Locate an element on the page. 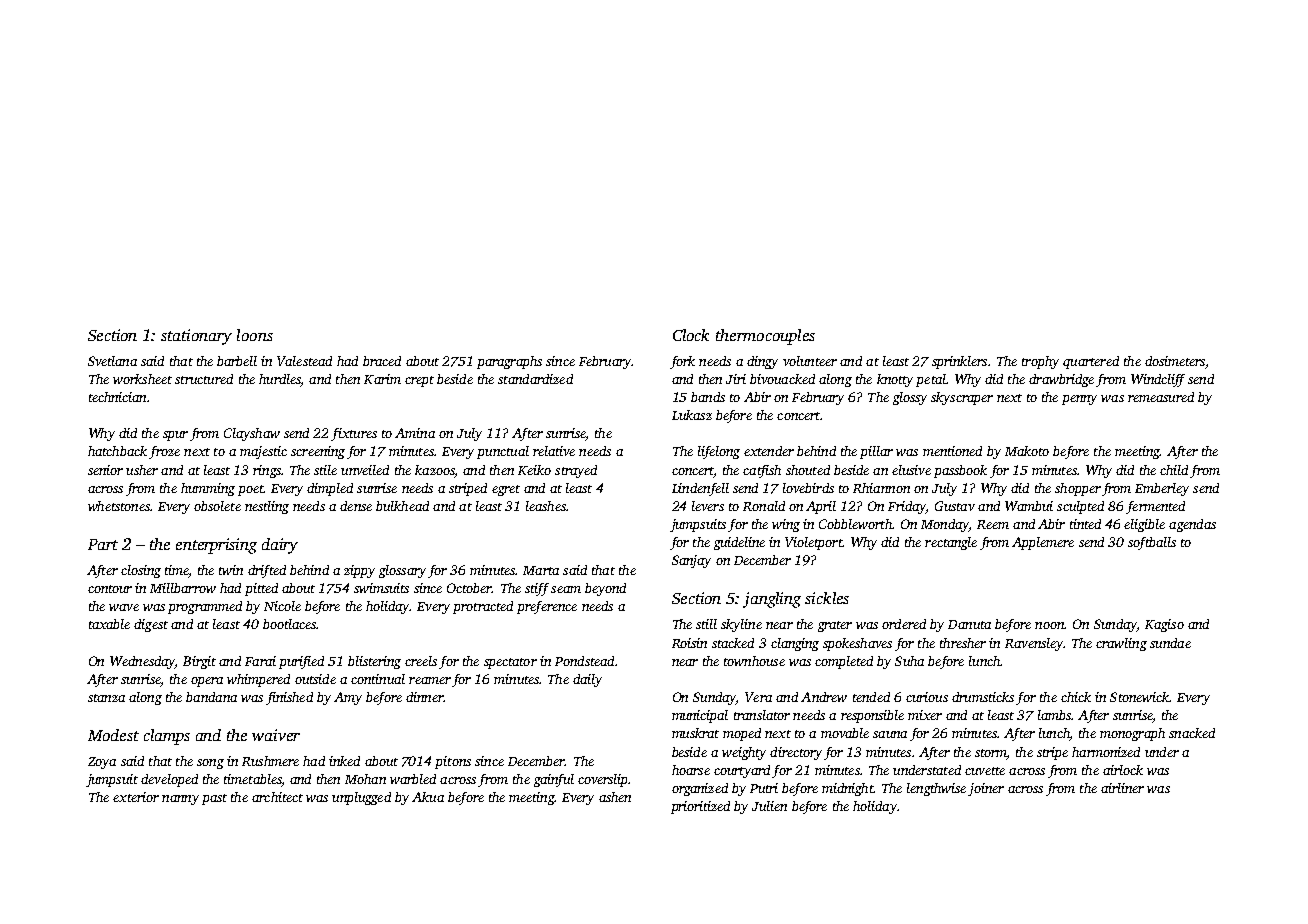 This document has width=1308, height=924. protracted is located at coordinates (483, 607).
